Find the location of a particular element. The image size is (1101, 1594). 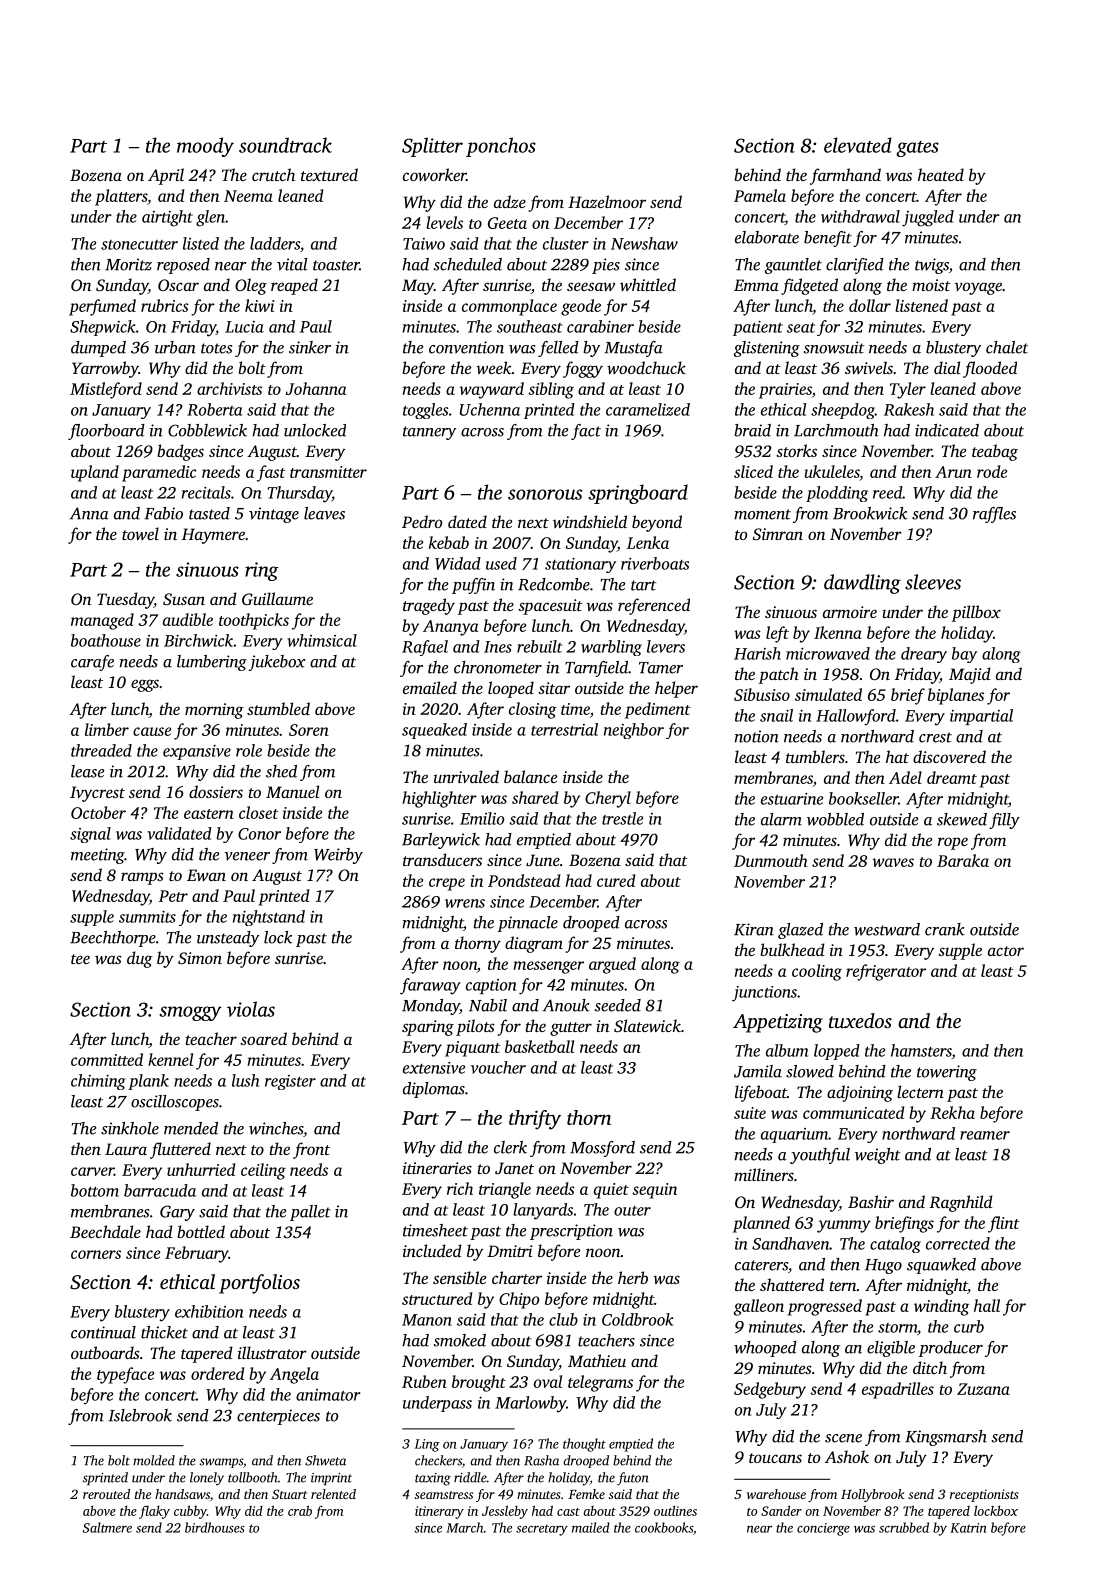

Splitter is located at coordinates (432, 147).
